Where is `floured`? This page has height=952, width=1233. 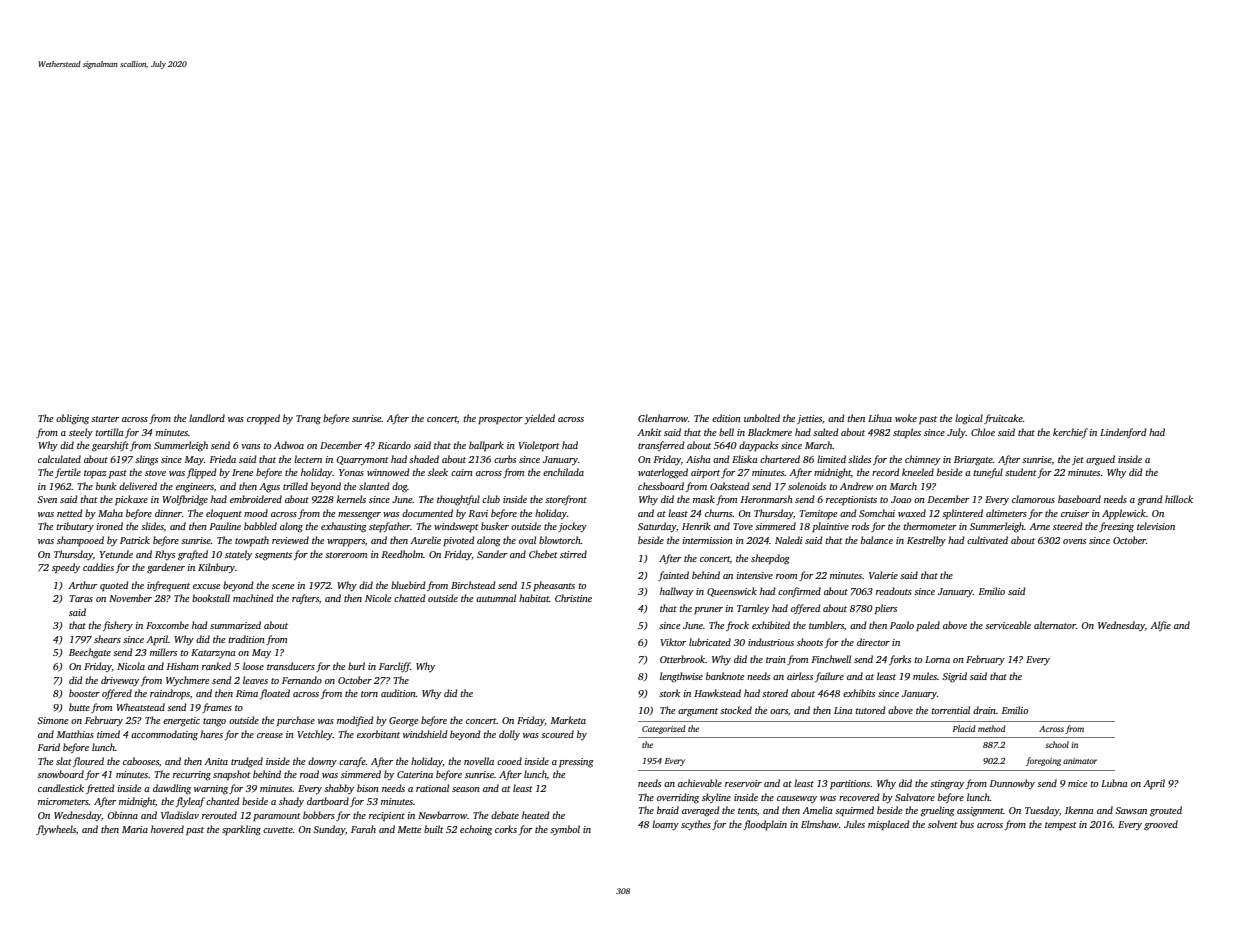 floured is located at coordinates (88, 762).
